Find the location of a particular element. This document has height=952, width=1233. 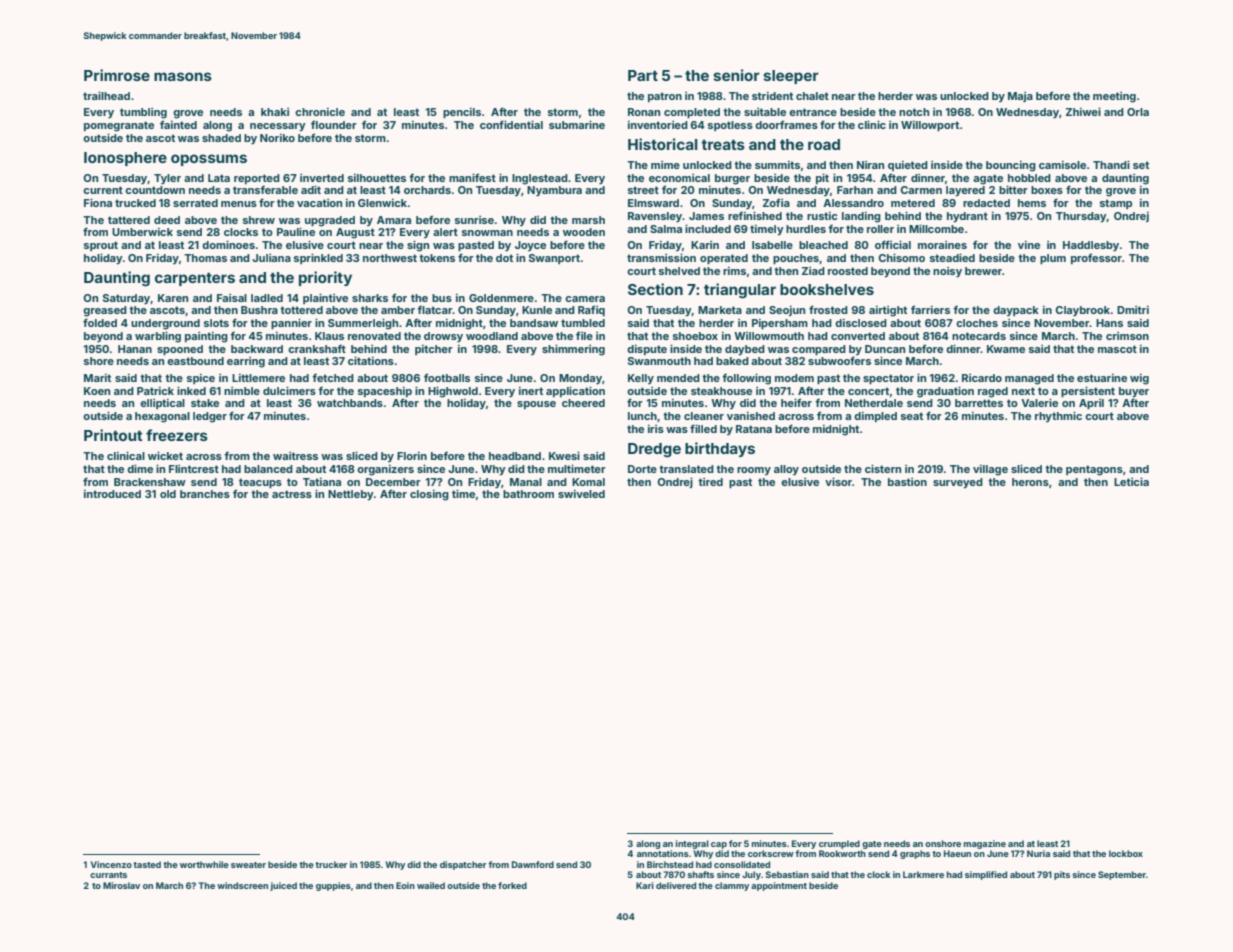

swiveled is located at coordinates (581, 494).
